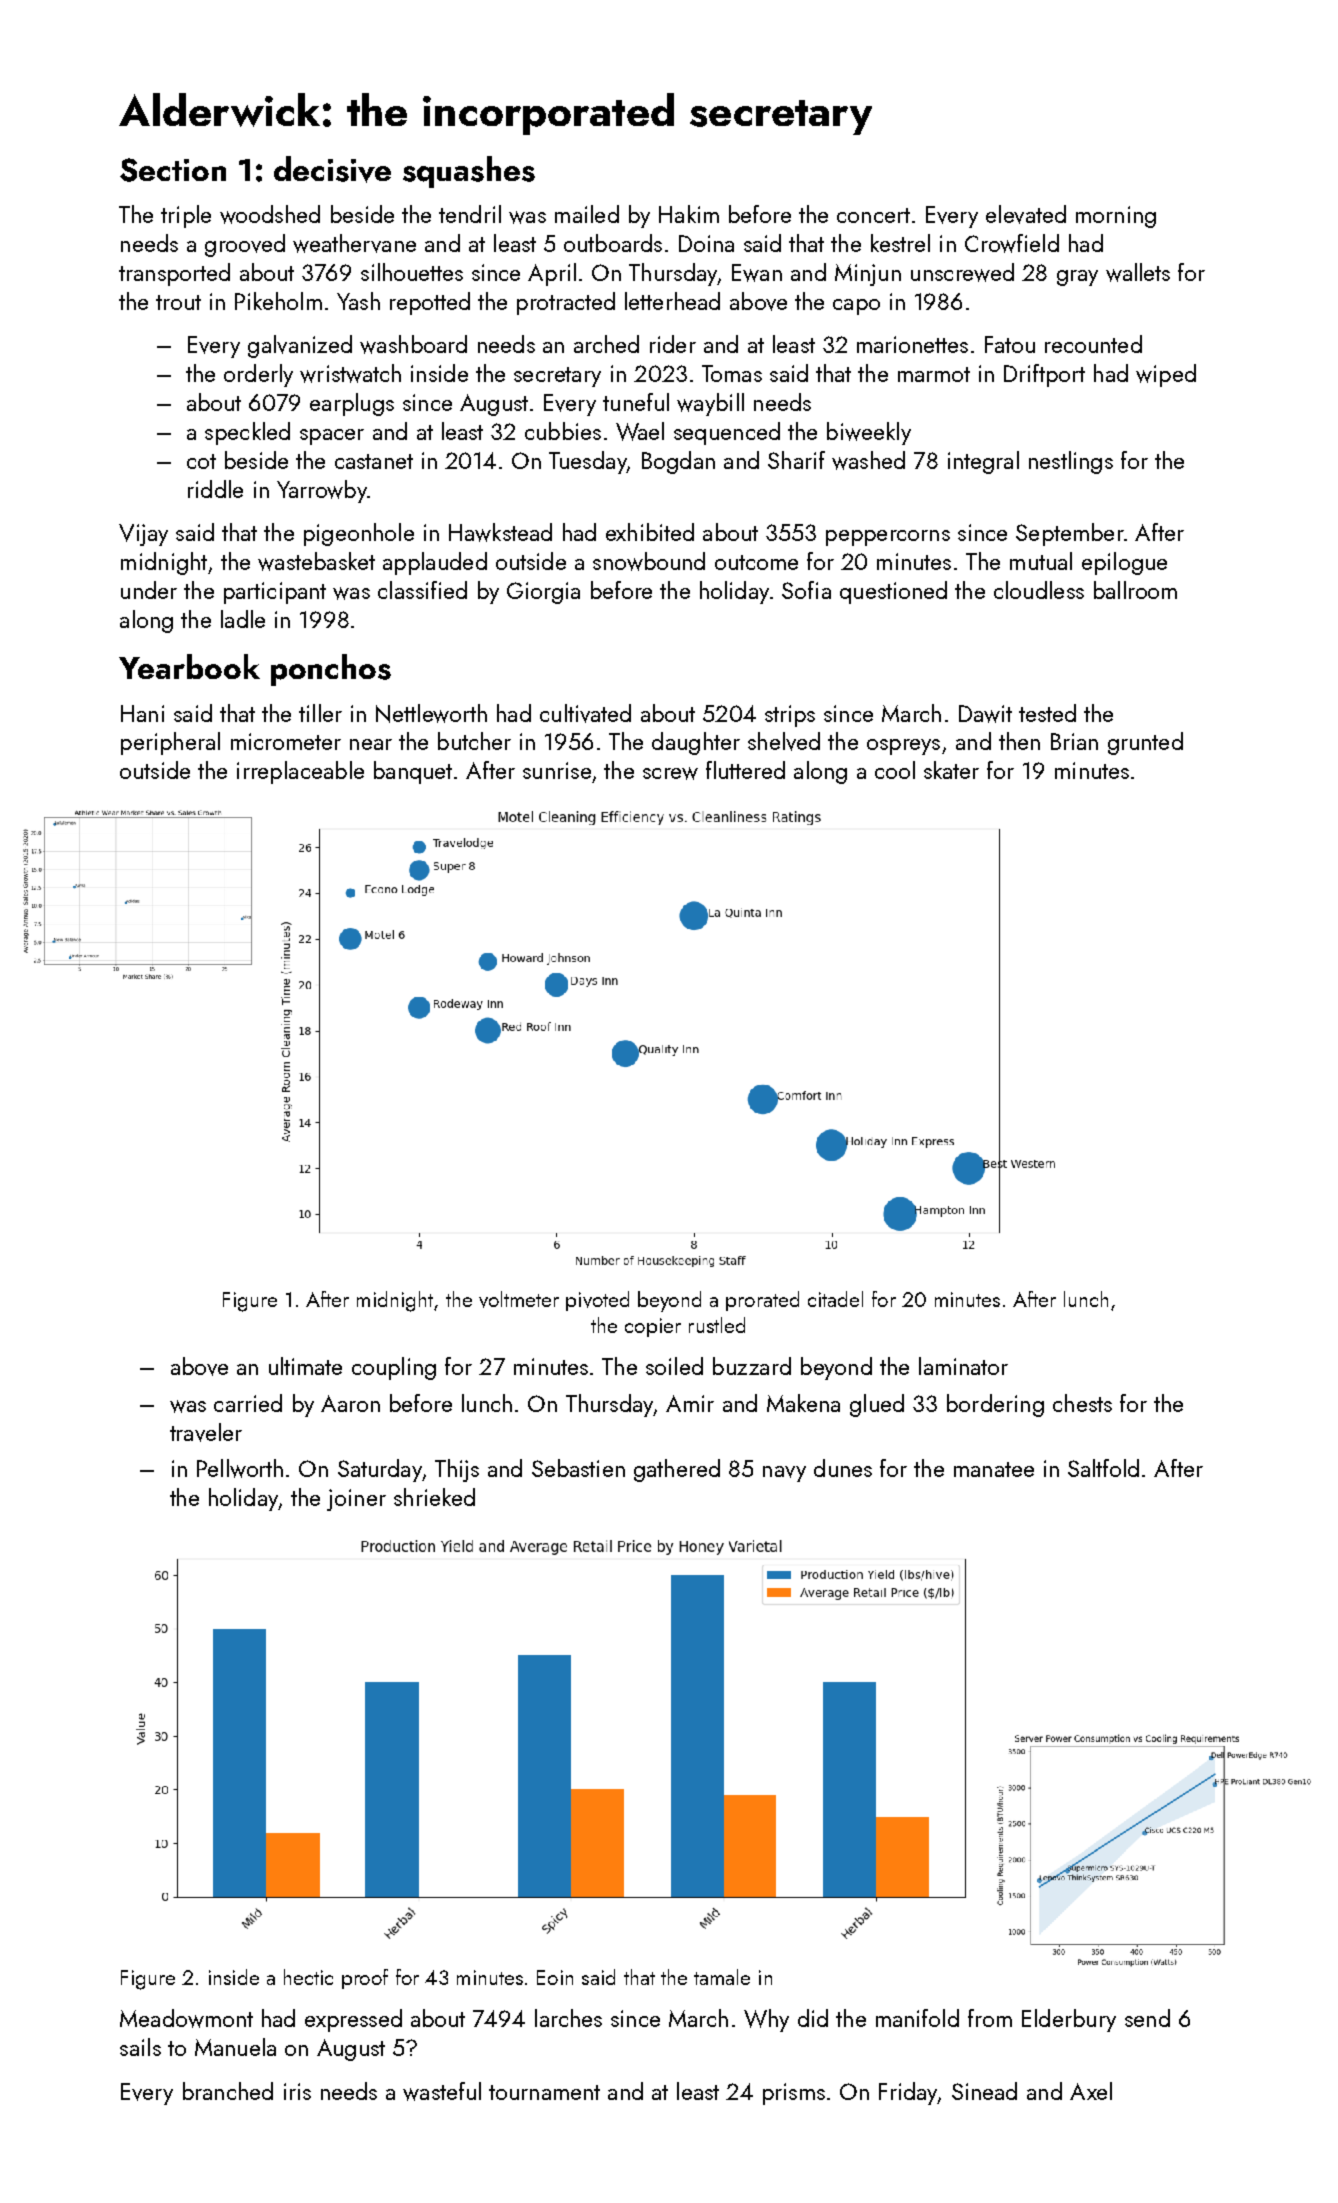 This screenshot has height=2203, width=1338. What do you see at coordinates (332, 169) in the screenshot?
I see `decisive` at bounding box center [332, 169].
